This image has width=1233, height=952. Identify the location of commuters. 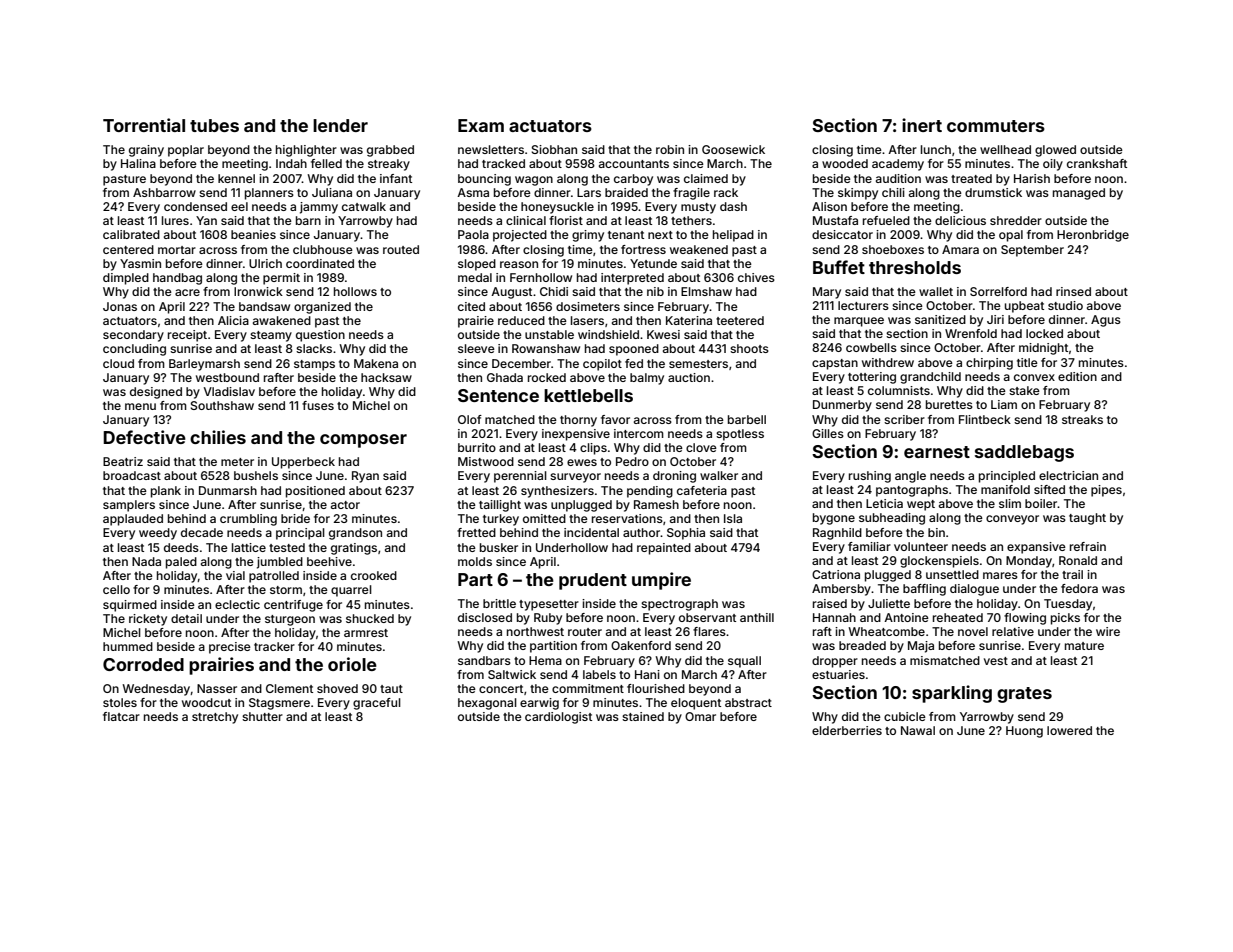
(996, 126).
